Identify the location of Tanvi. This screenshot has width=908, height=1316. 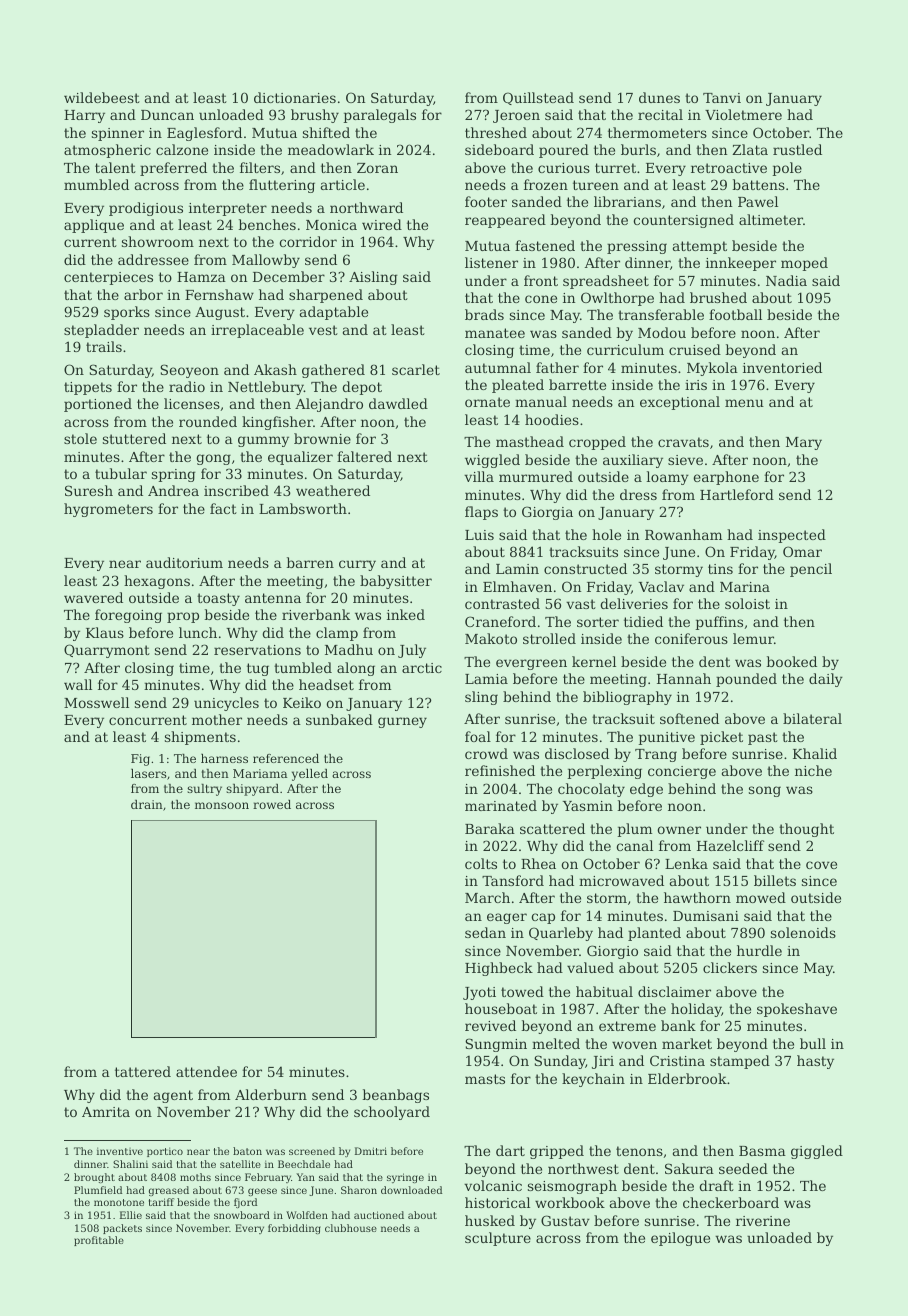
(722, 98).
